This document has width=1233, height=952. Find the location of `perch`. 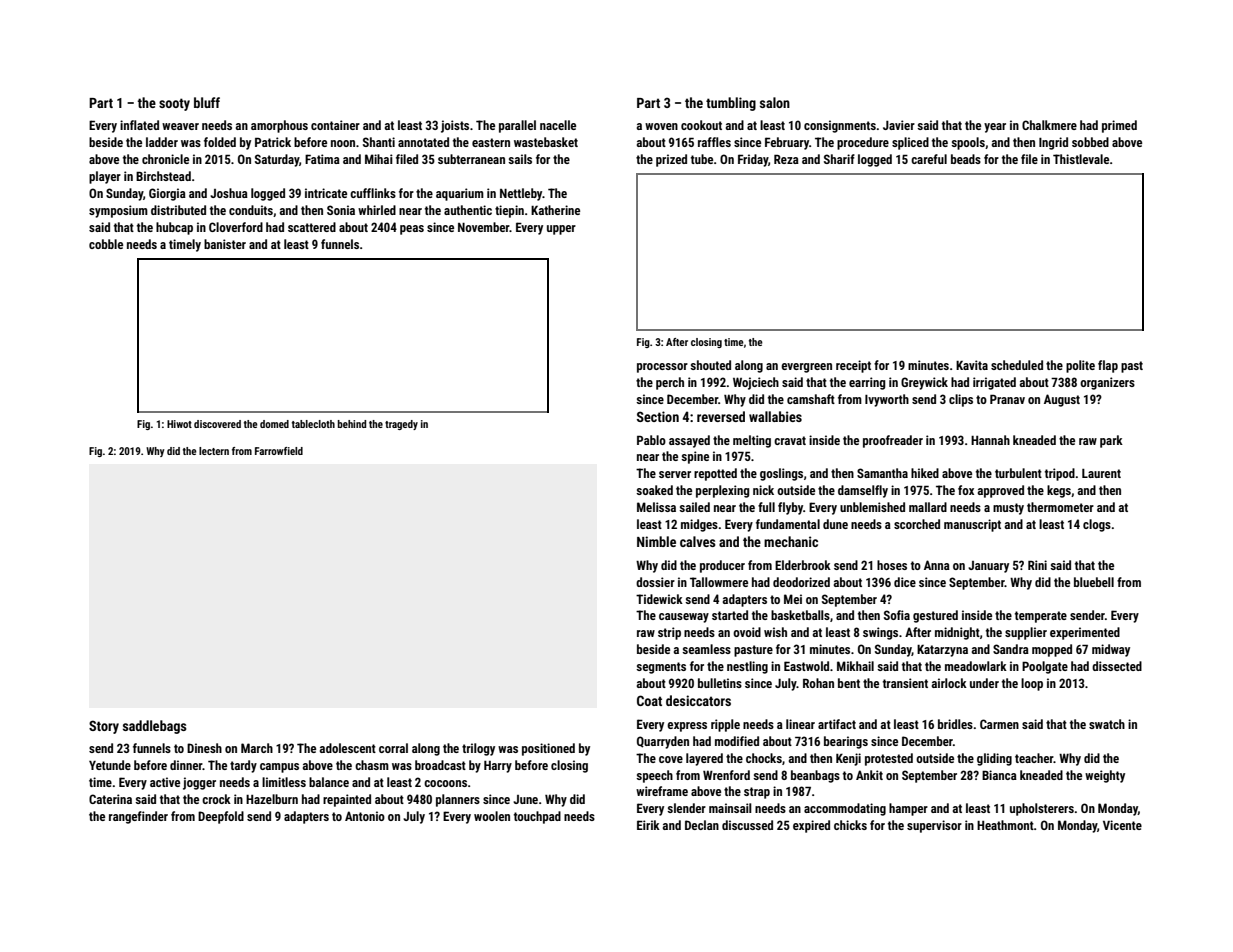

perch is located at coordinates (670, 383).
